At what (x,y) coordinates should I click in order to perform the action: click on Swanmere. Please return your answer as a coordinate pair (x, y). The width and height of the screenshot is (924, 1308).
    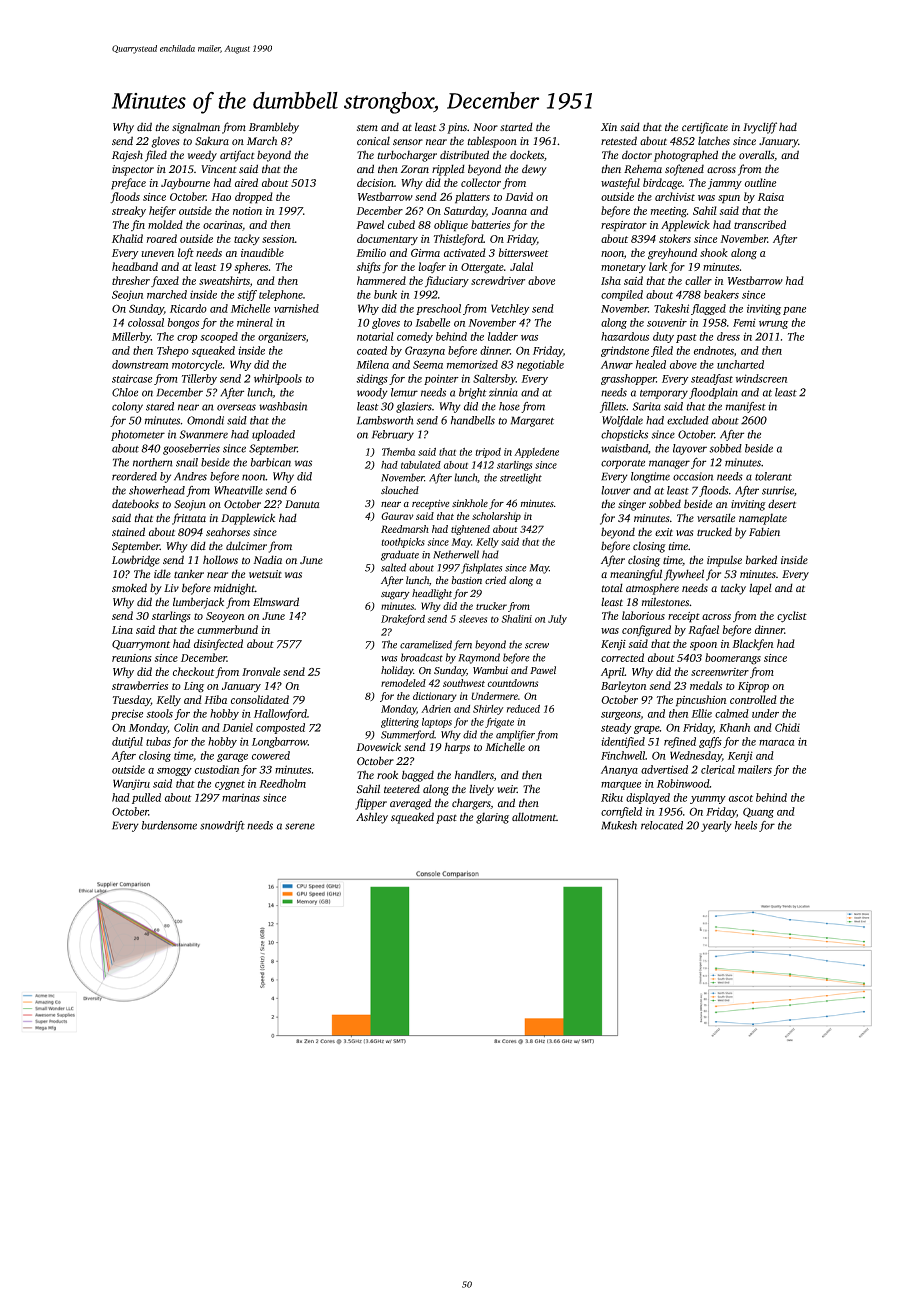
    Looking at the image, I should click on (203, 434).
